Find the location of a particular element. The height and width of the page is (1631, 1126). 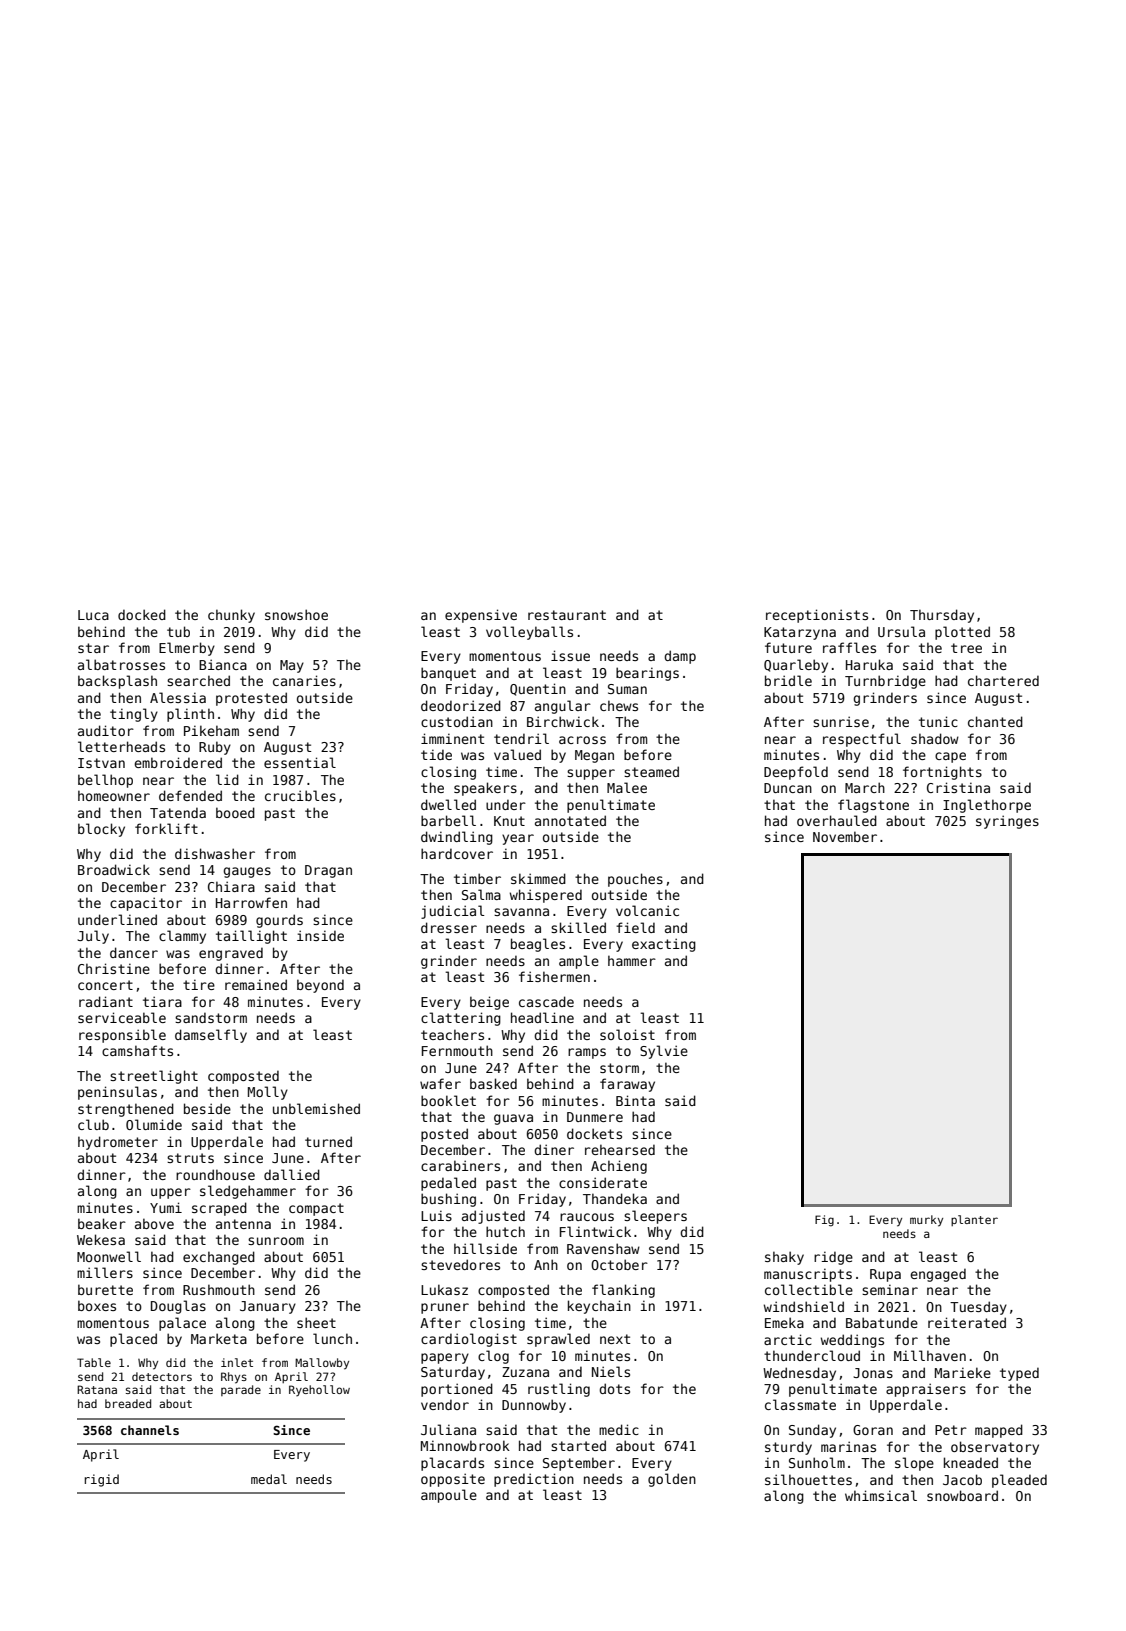

sleepers is located at coordinates (655, 1217).
